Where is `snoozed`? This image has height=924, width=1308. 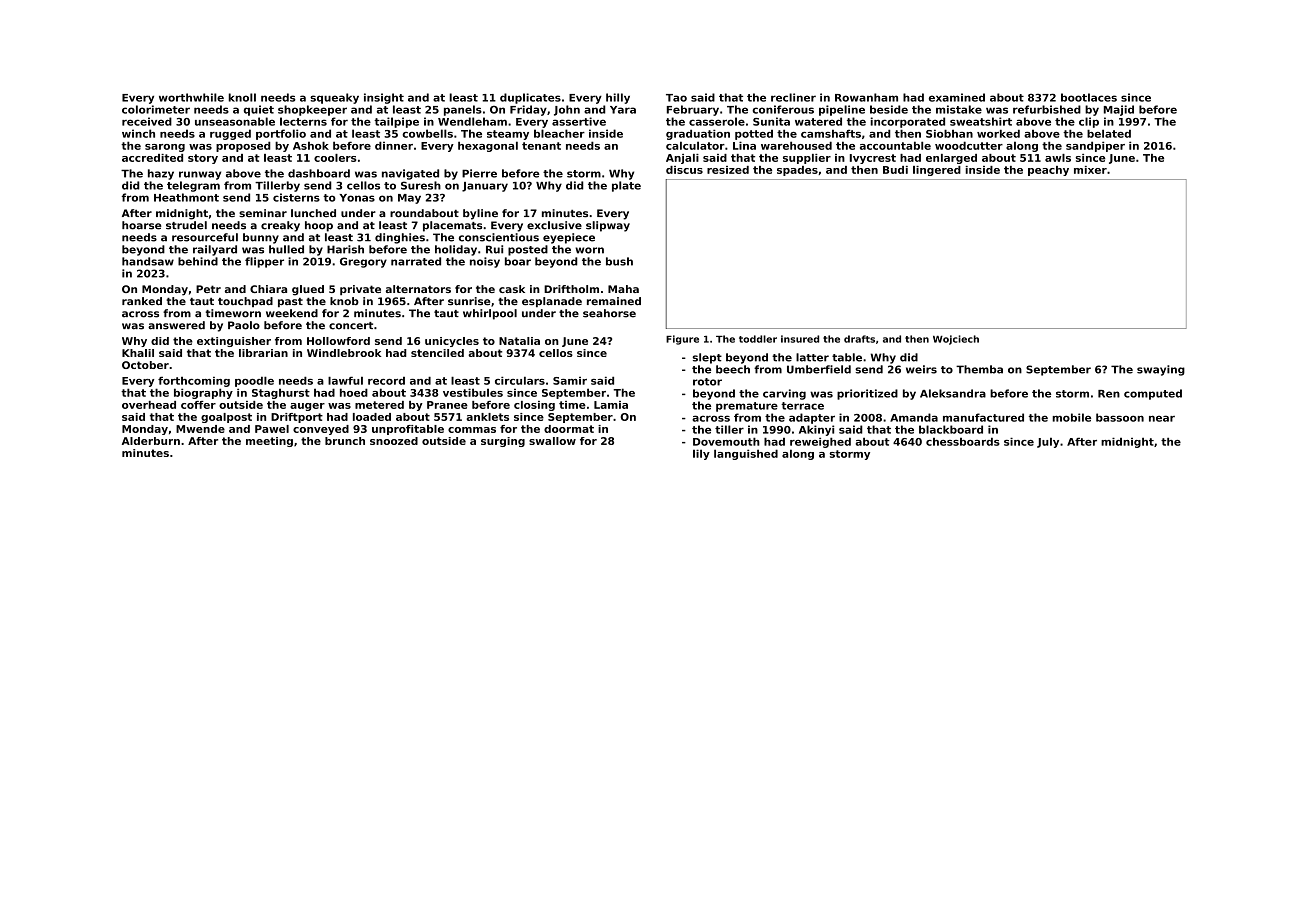 snoozed is located at coordinates (394, 441).
